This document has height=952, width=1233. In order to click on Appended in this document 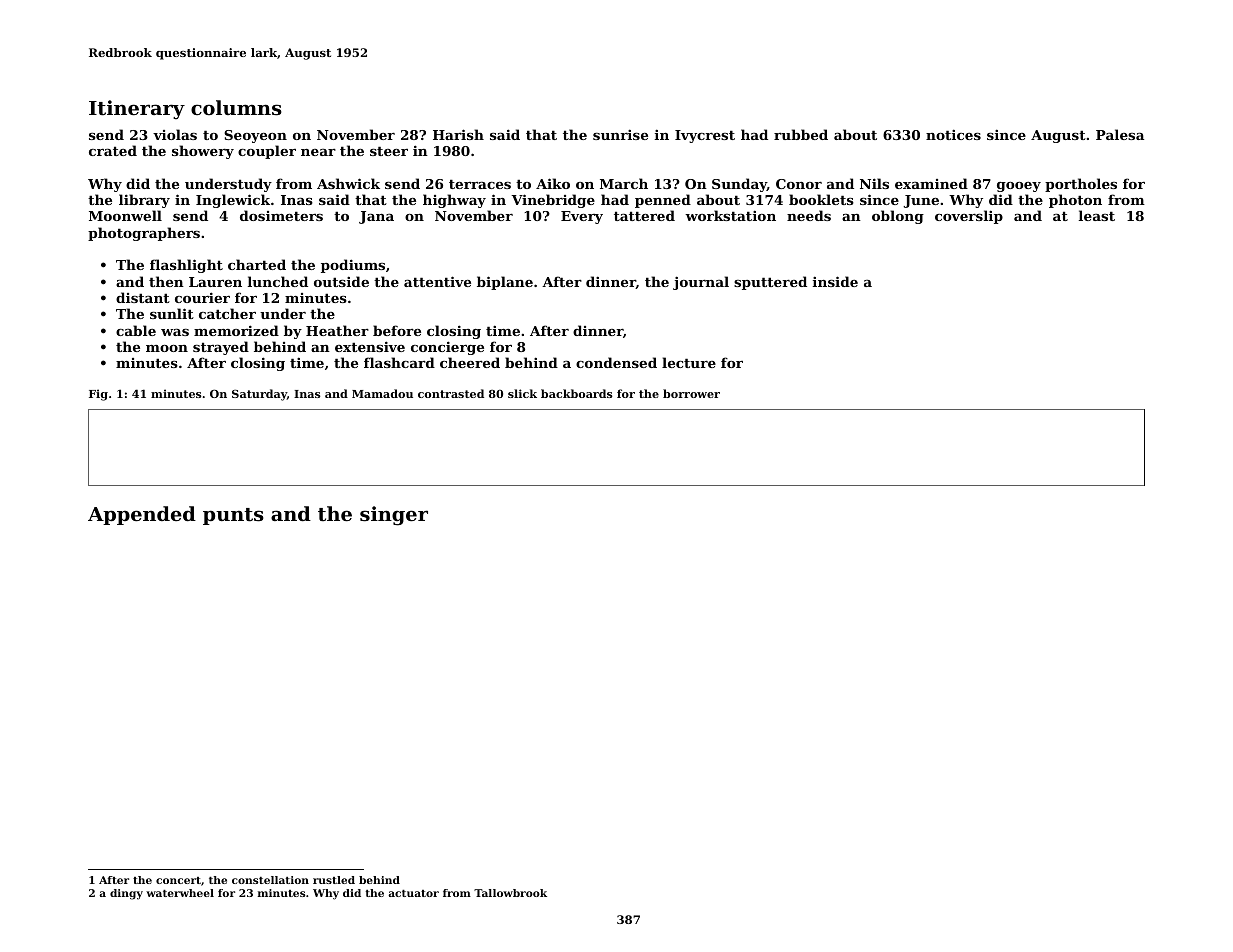, I will do `click(142, 515)`.
